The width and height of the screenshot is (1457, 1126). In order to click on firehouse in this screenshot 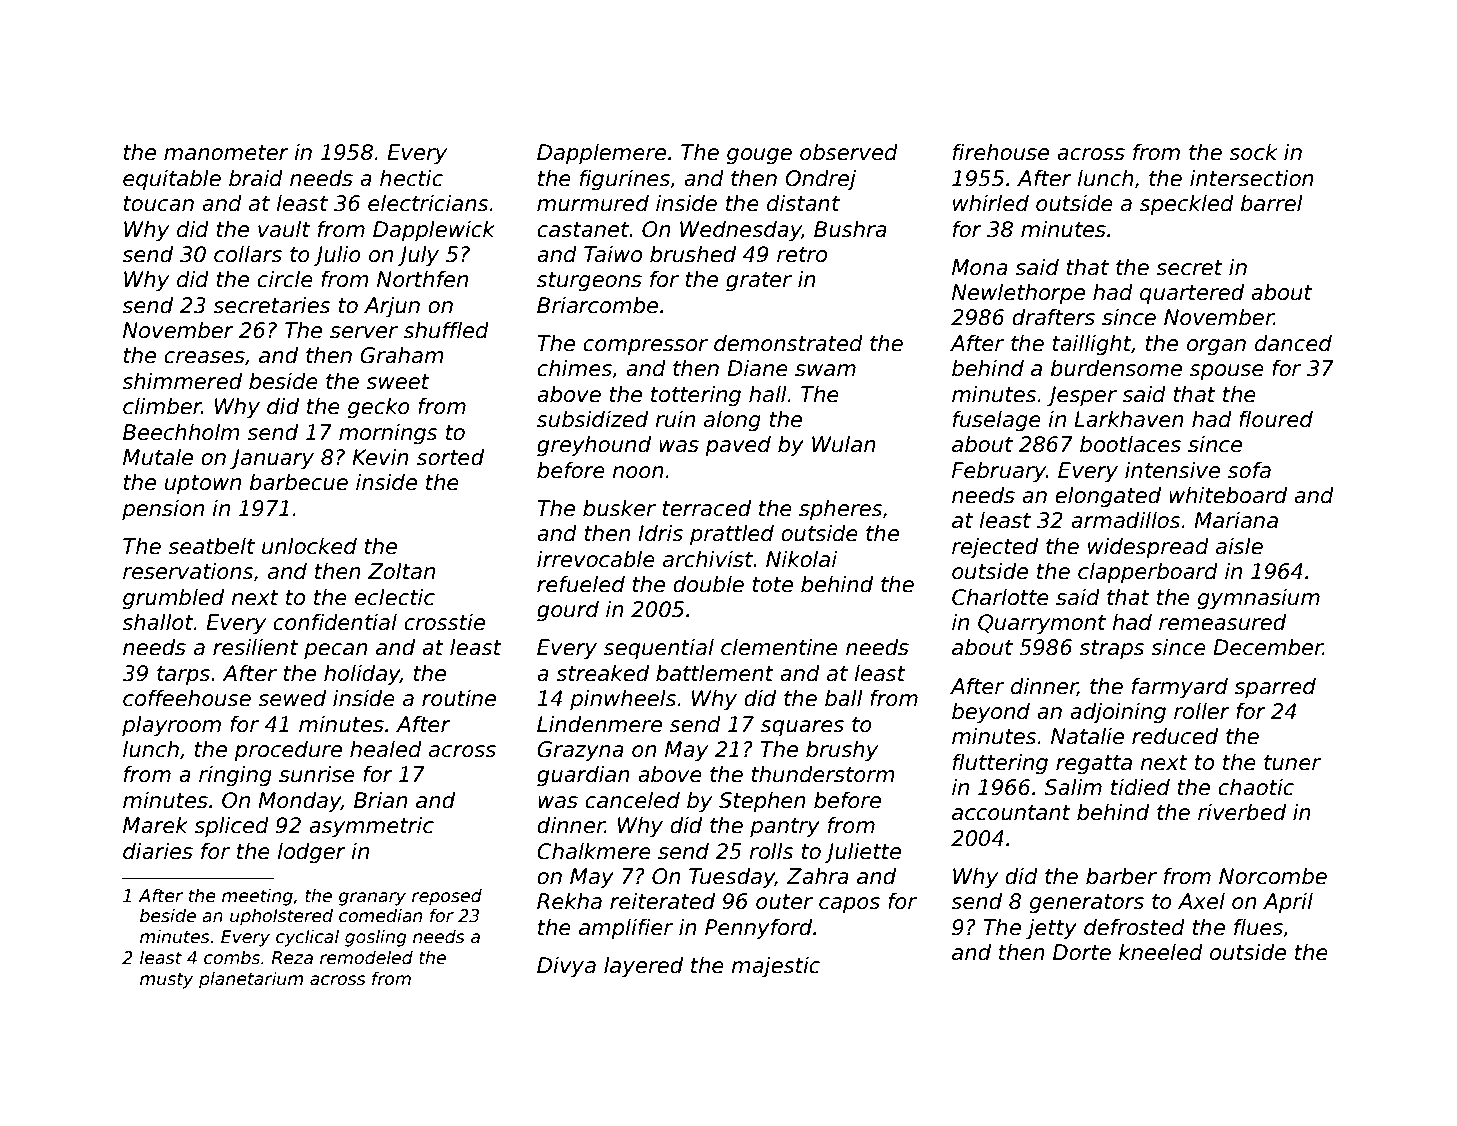, I will do `click(1001, 152)`.
